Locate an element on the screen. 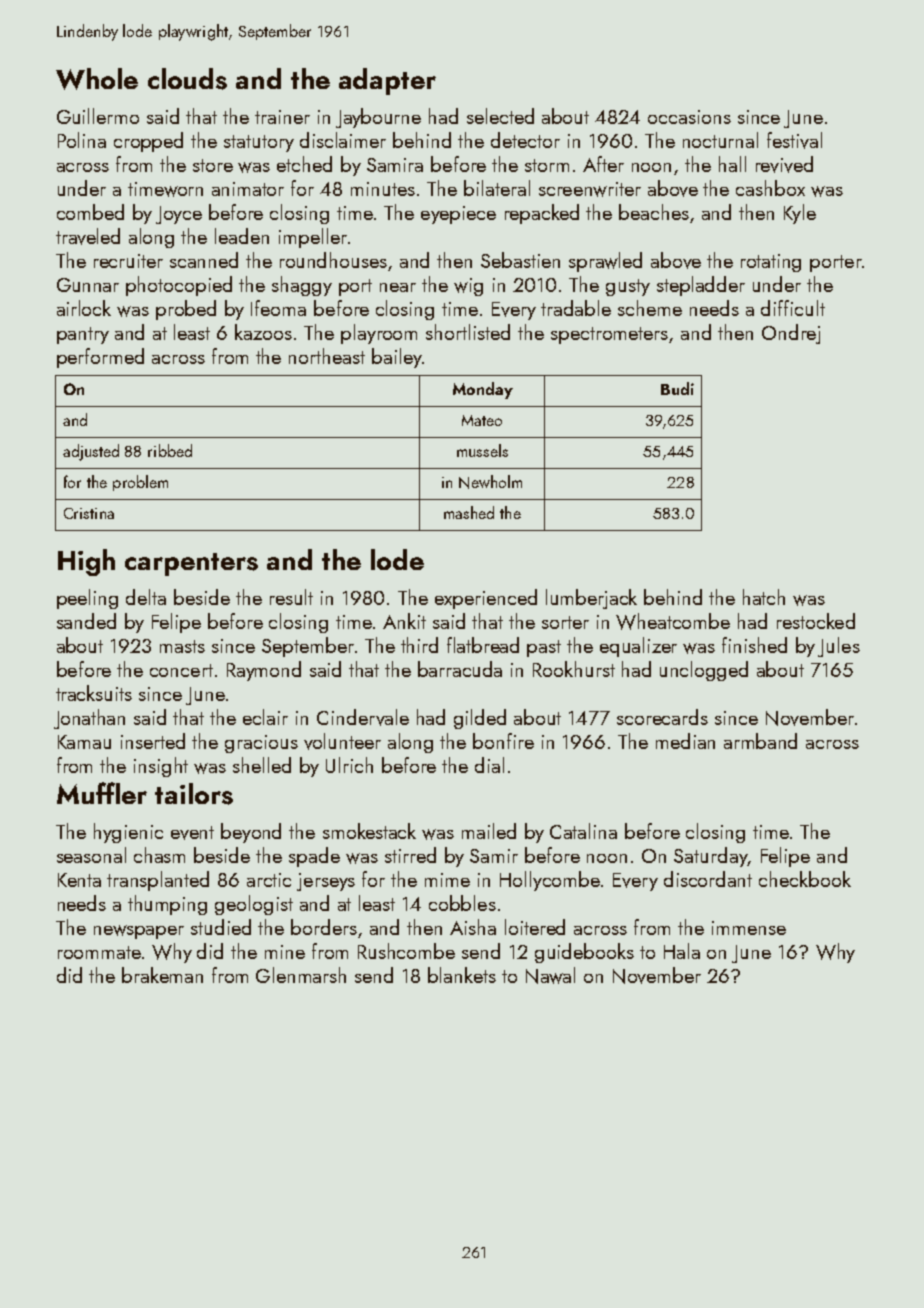 This screenshot has height=1308, width=924. occasions is located at coordinates (689, 117).
